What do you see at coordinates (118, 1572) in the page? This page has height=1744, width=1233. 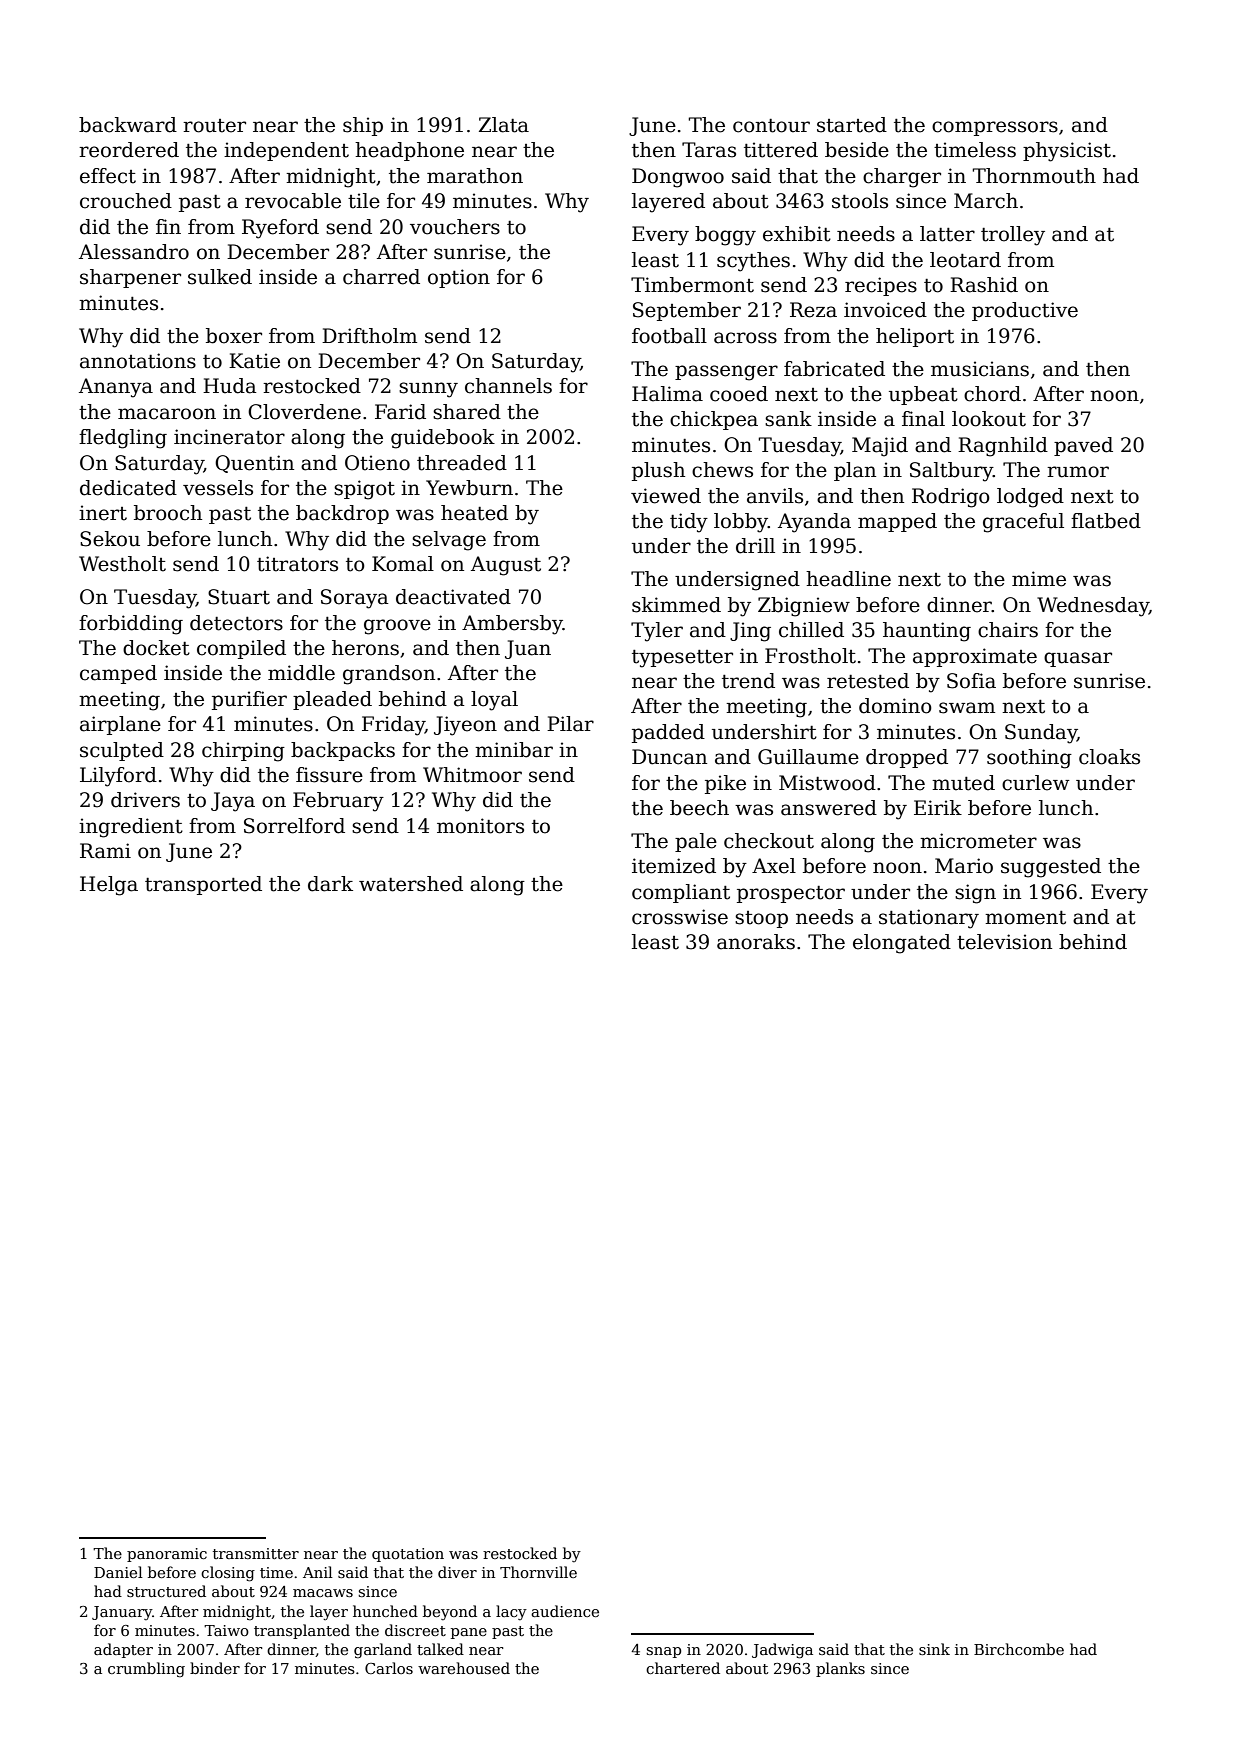 I see `Daniel` at bounding box center [118, 1572].
